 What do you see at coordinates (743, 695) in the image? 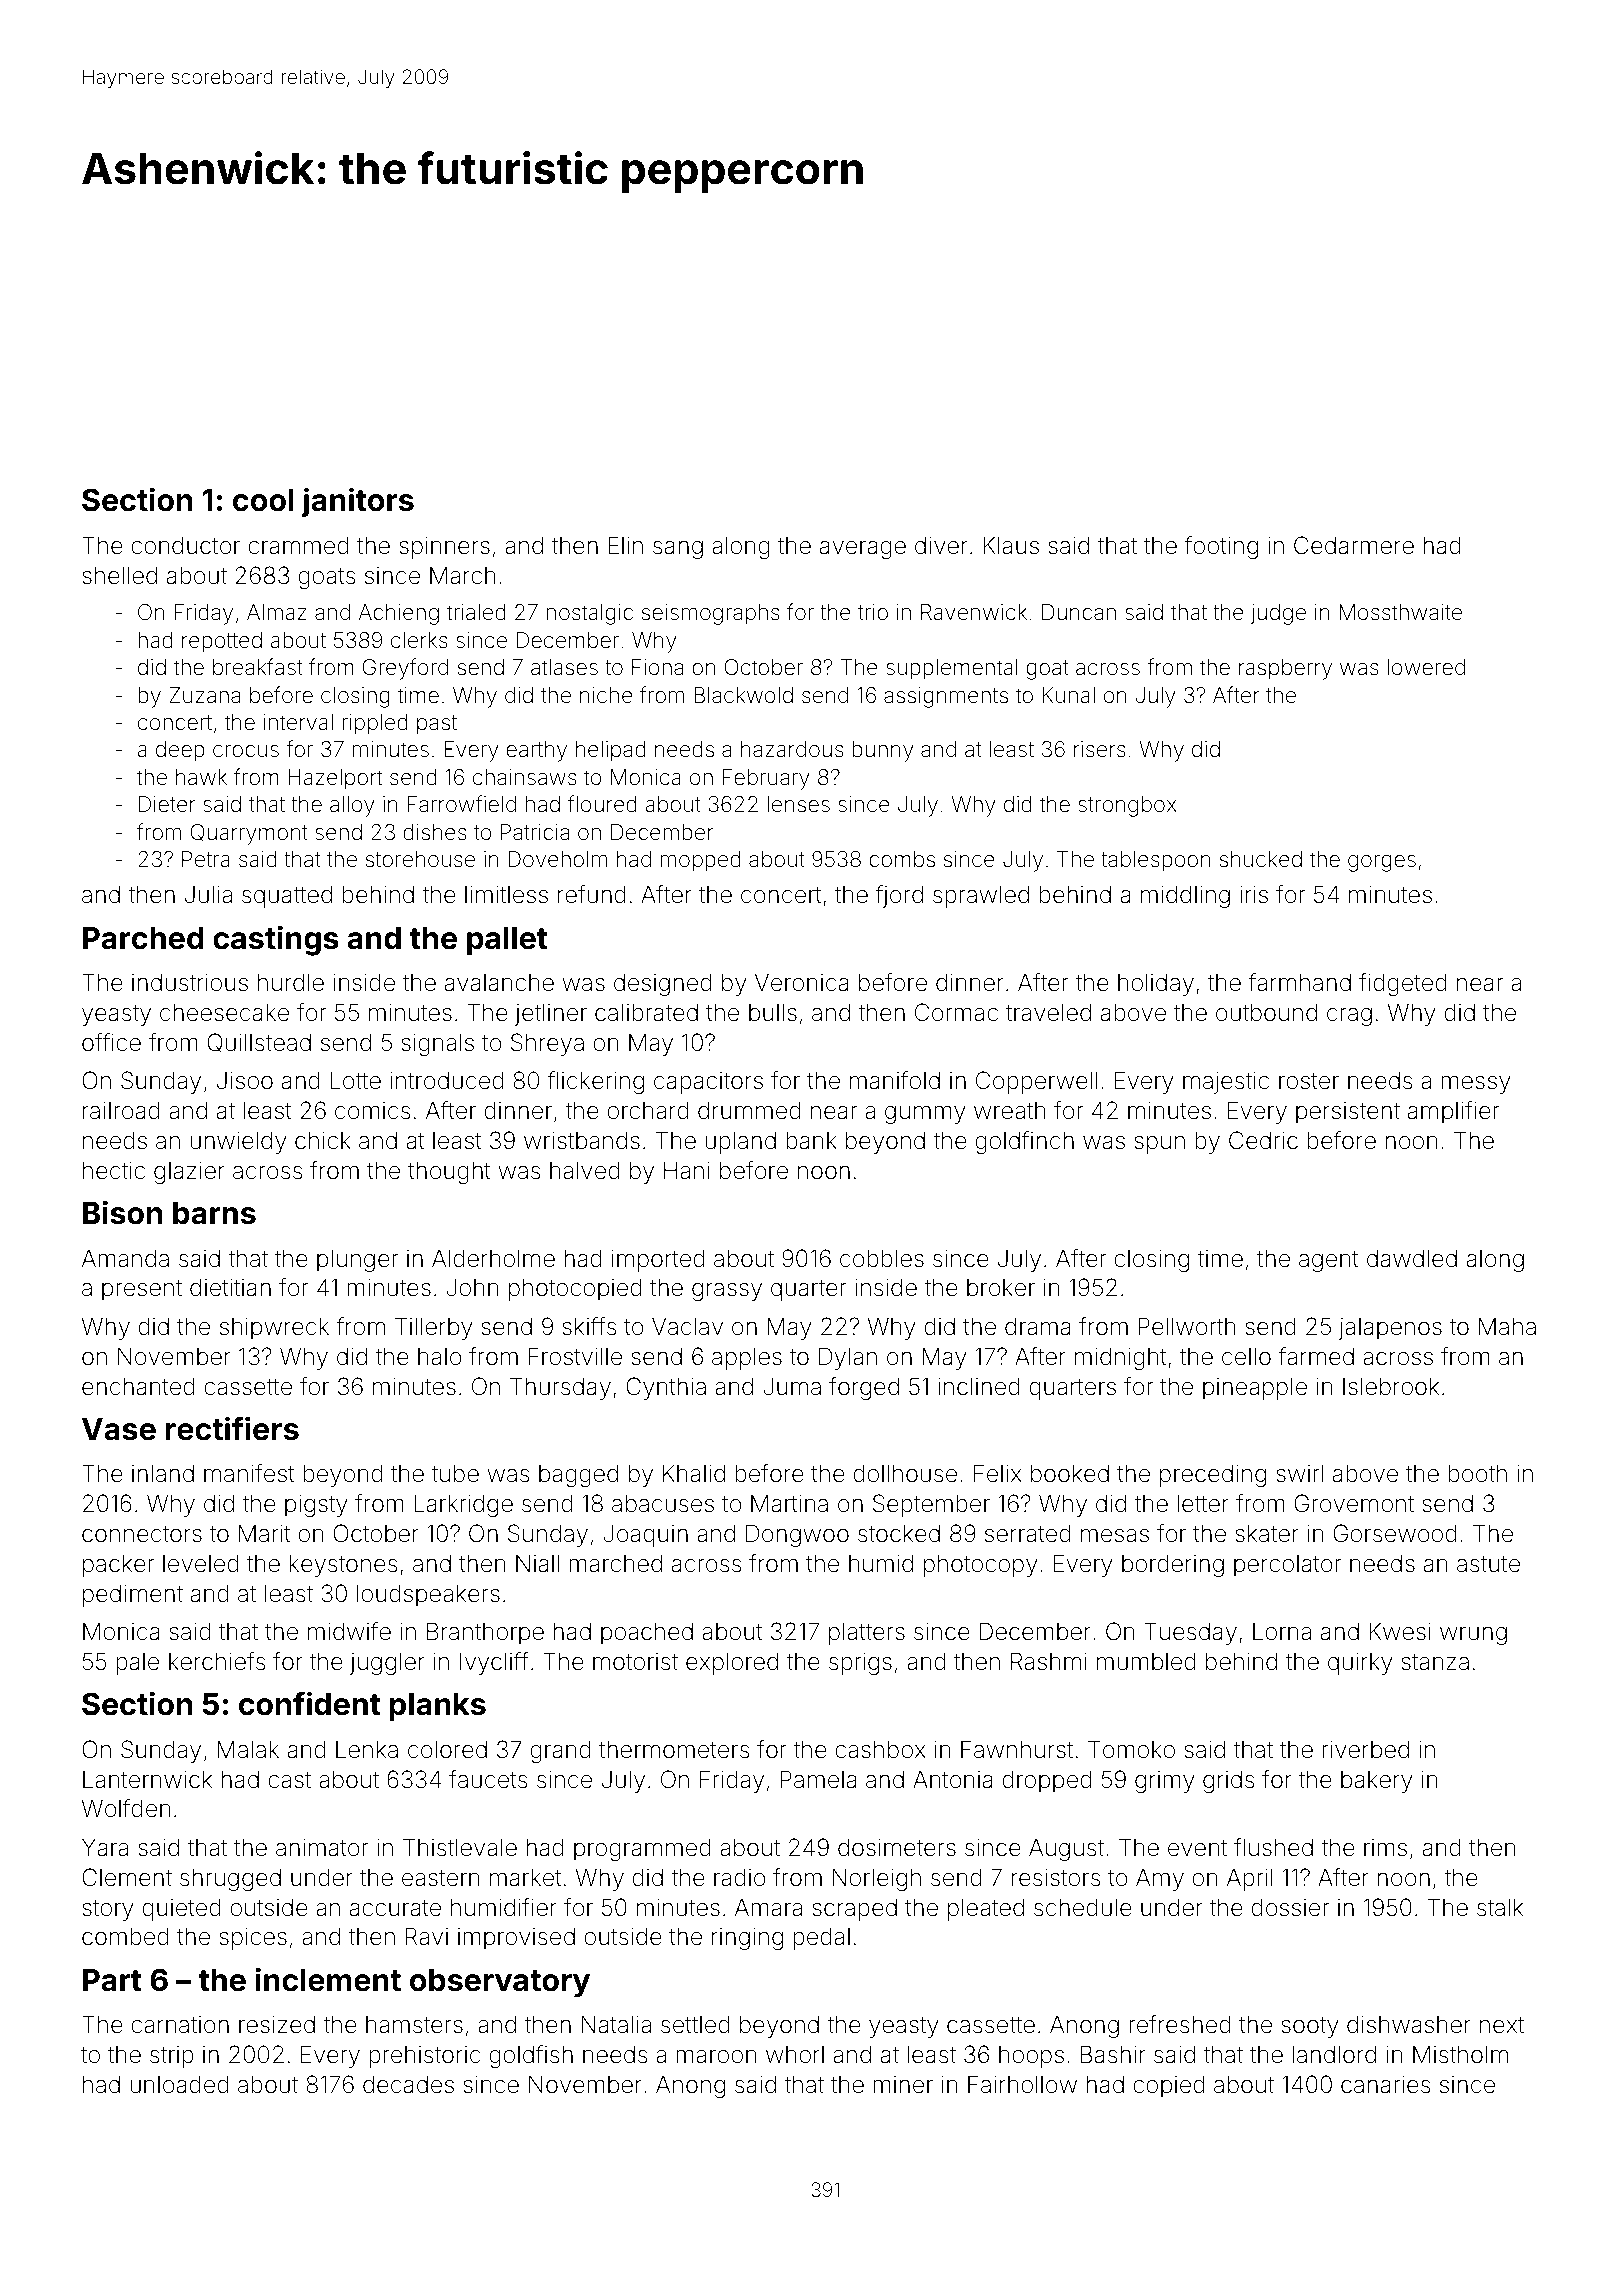
I see `Blackwold` at bounding box center [743, 695].
